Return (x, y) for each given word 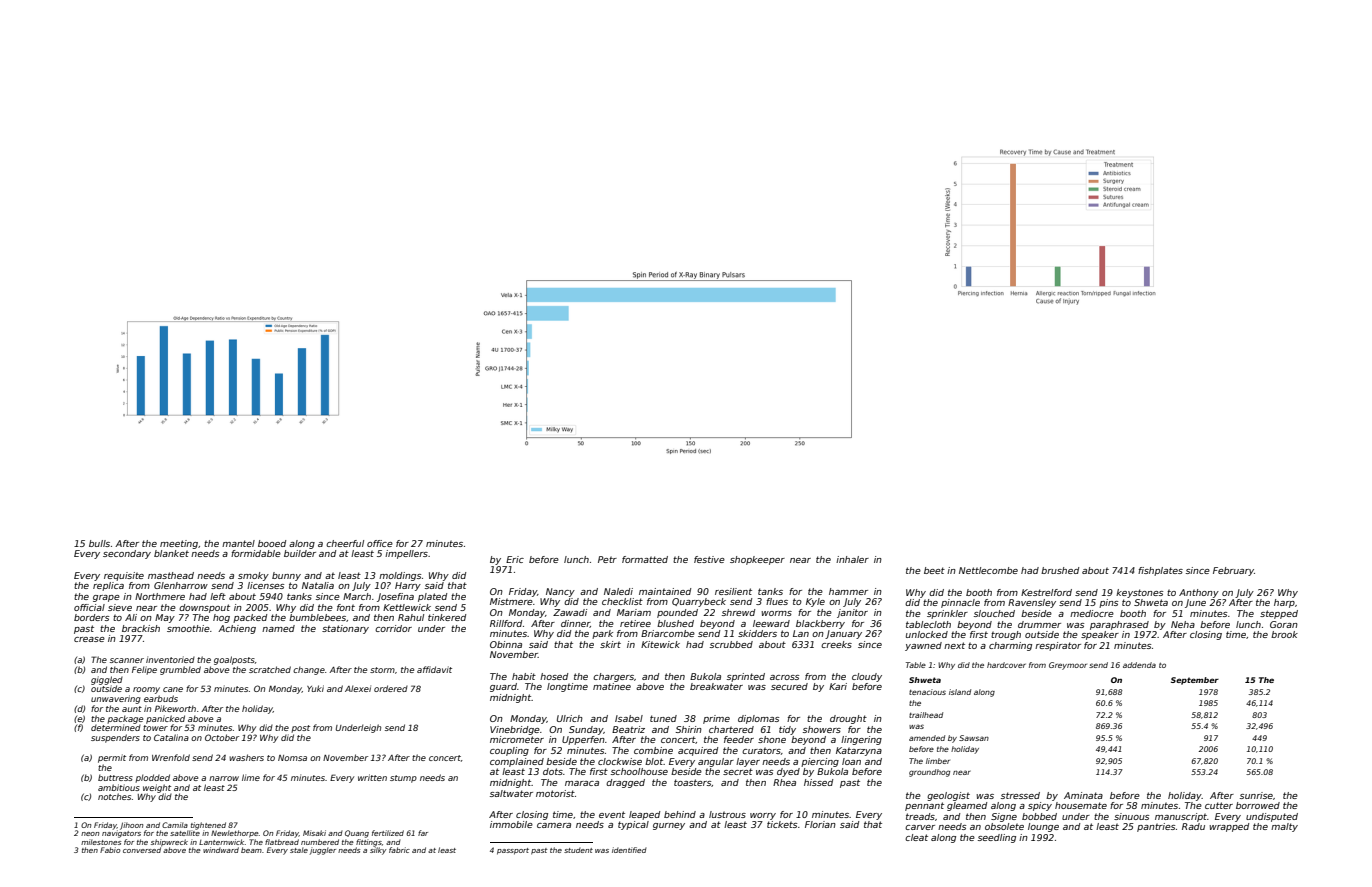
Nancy (560, 592)
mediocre (1092, 613)
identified (629, 850)
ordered (391, 688)
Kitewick (660, 644)
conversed (142, 850)
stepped (1279, 614)
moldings (400, 576)
